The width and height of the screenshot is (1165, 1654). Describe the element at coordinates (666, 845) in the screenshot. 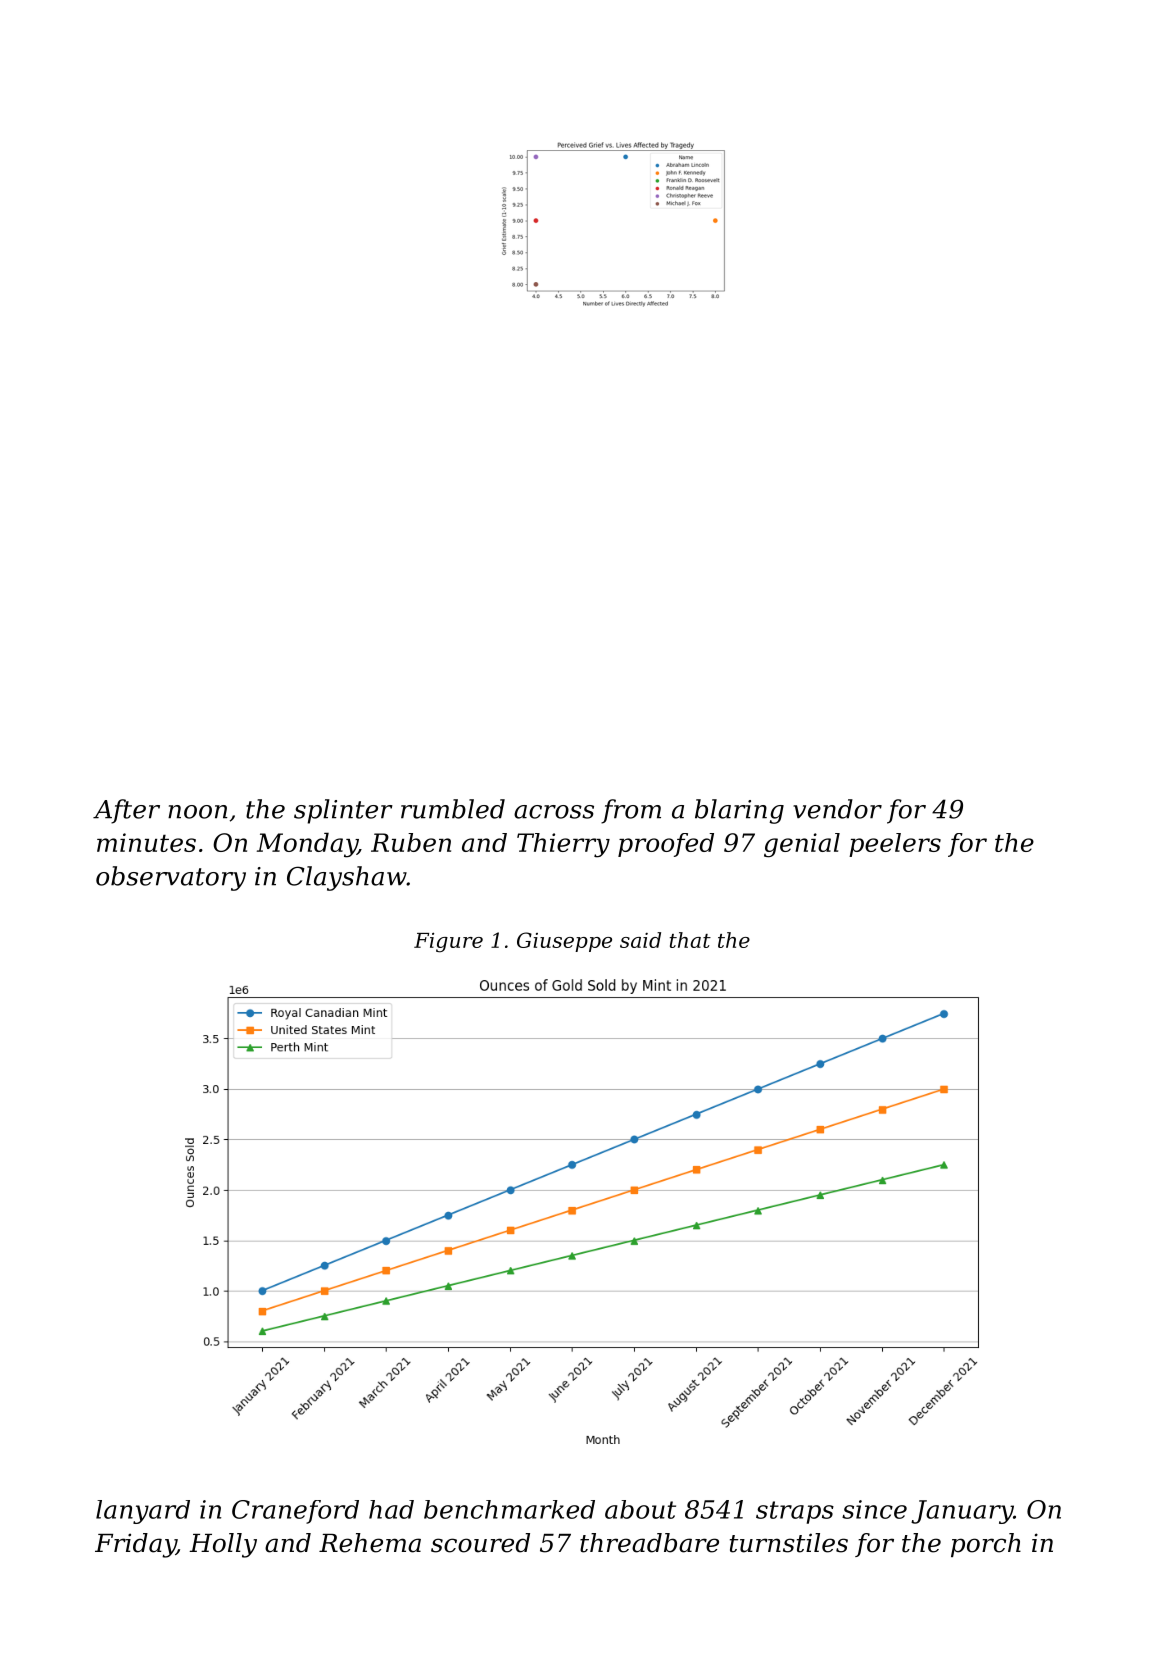

I see `proofed` at that location.
